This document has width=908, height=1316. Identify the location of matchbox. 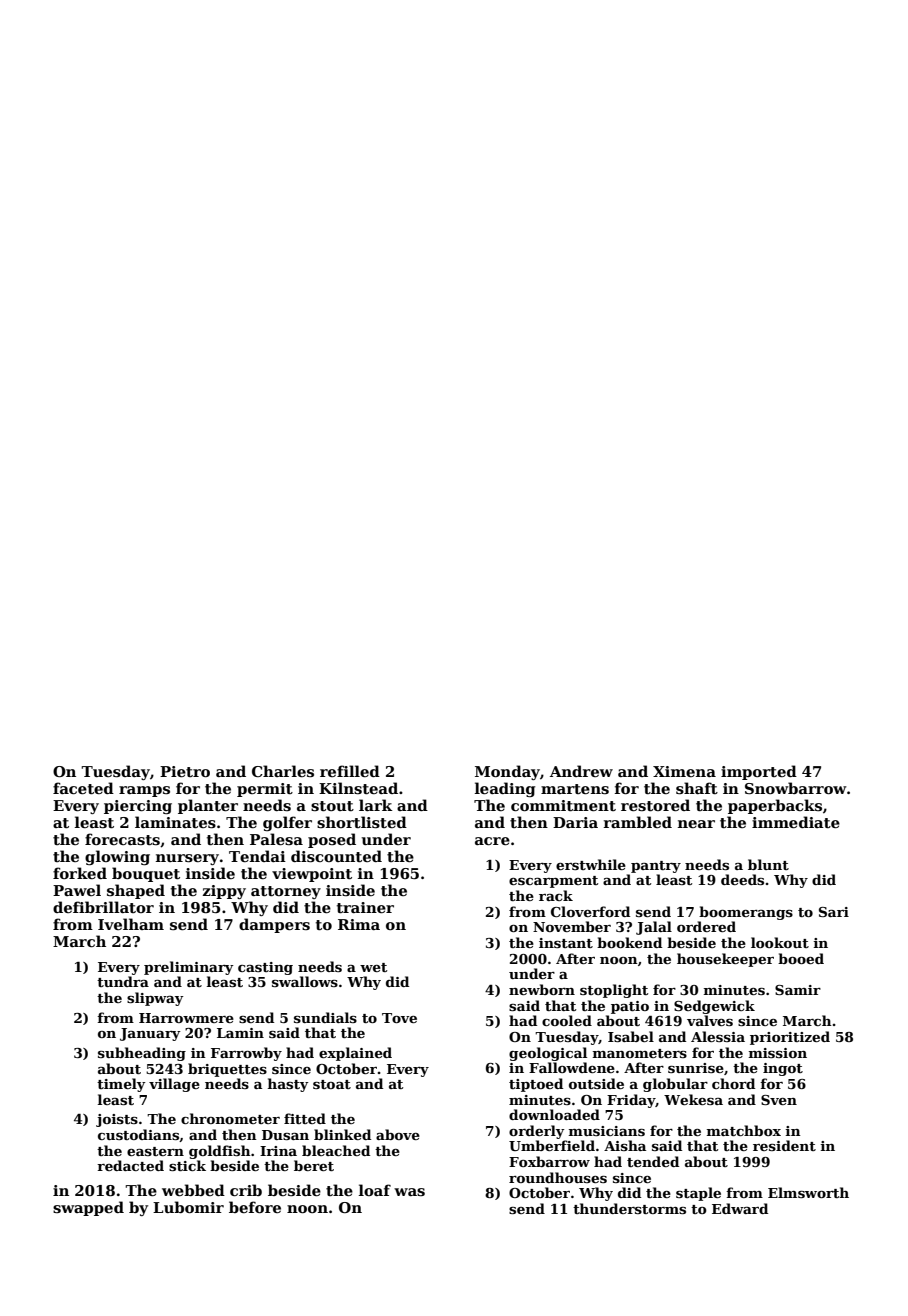
(744, 1130).
